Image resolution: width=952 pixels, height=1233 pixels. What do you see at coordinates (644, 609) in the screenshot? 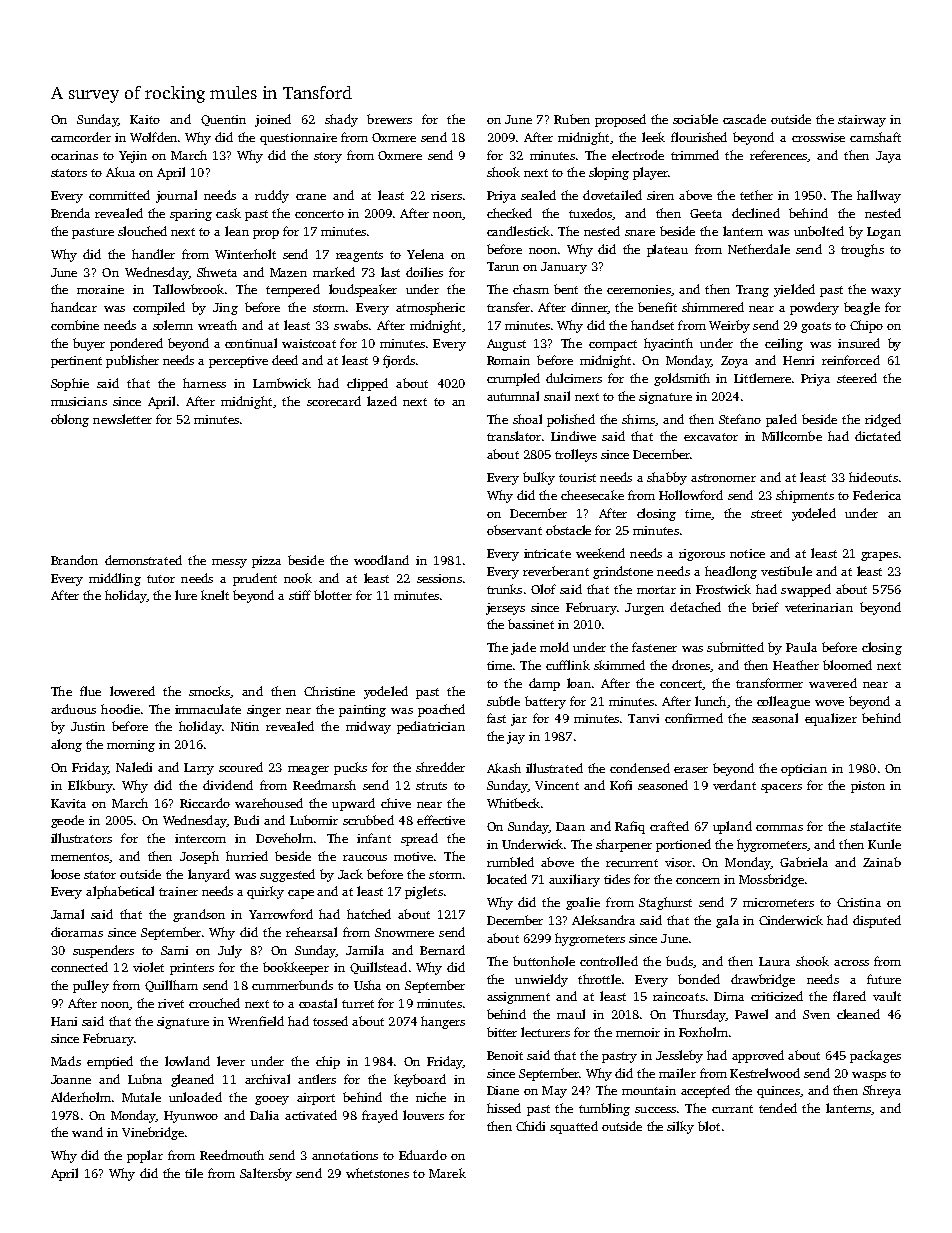
I see `Jurgen` at bounding box center [644, 609].
